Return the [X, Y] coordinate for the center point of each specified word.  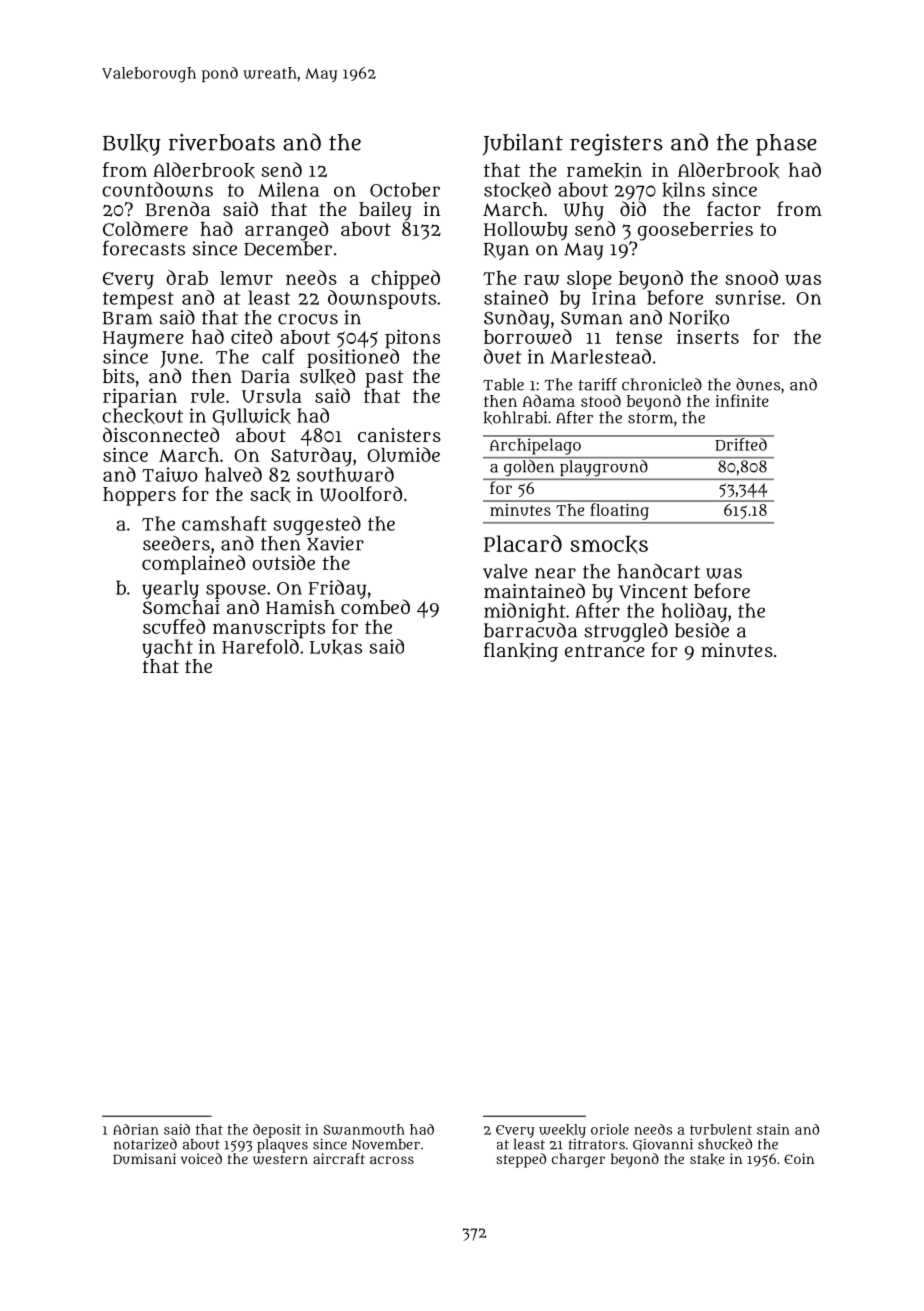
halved [233, 474]
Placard [523, 543]
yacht [167, 648]
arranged [286, 231]
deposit [277, 1131]
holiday [694, 612]
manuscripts [269, 629]
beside [702, 630]
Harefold [260, 646]
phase [786, 145]
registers [616, 145]
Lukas [336, 647]
